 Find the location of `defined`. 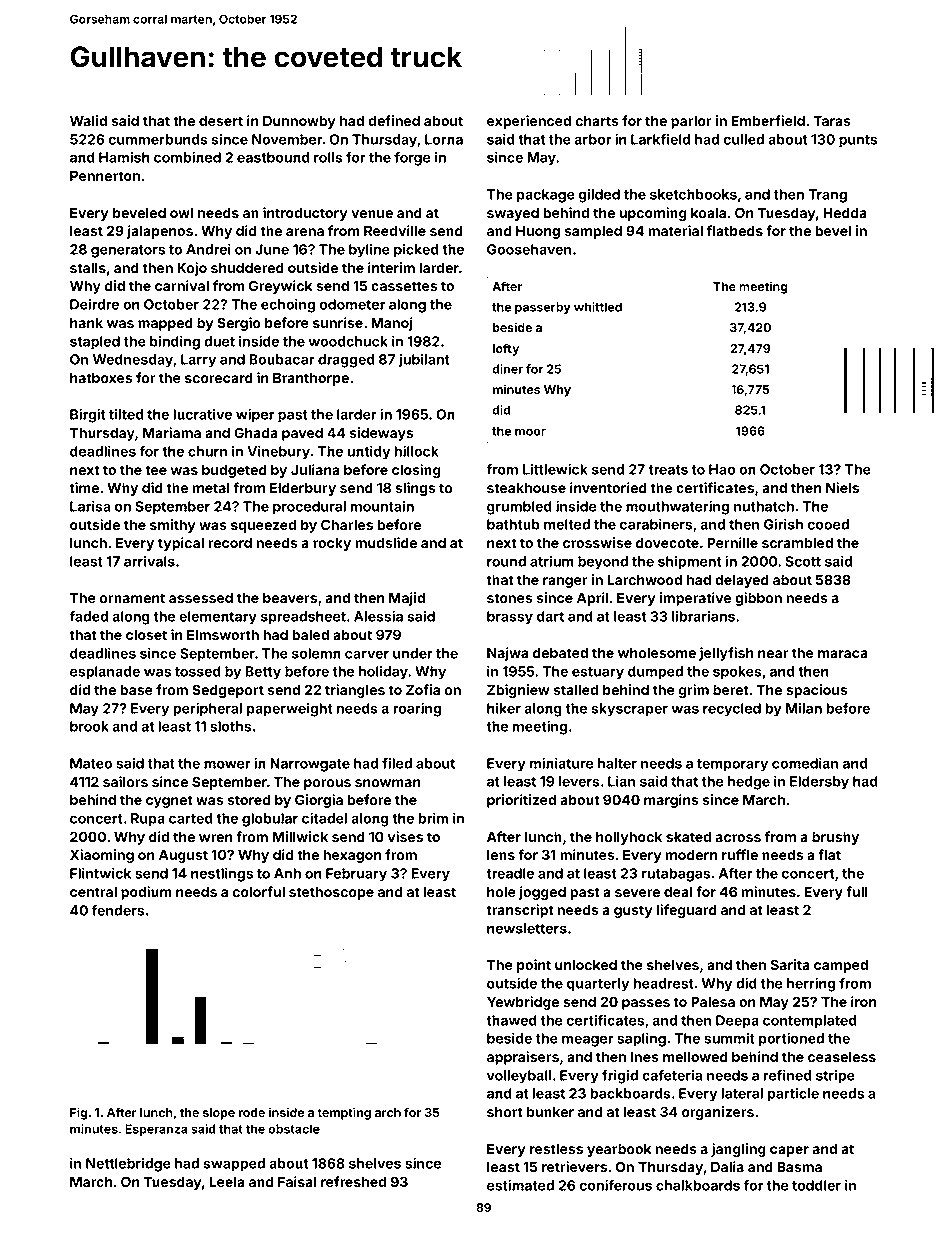

defined is located at coordinates (394, 120).
